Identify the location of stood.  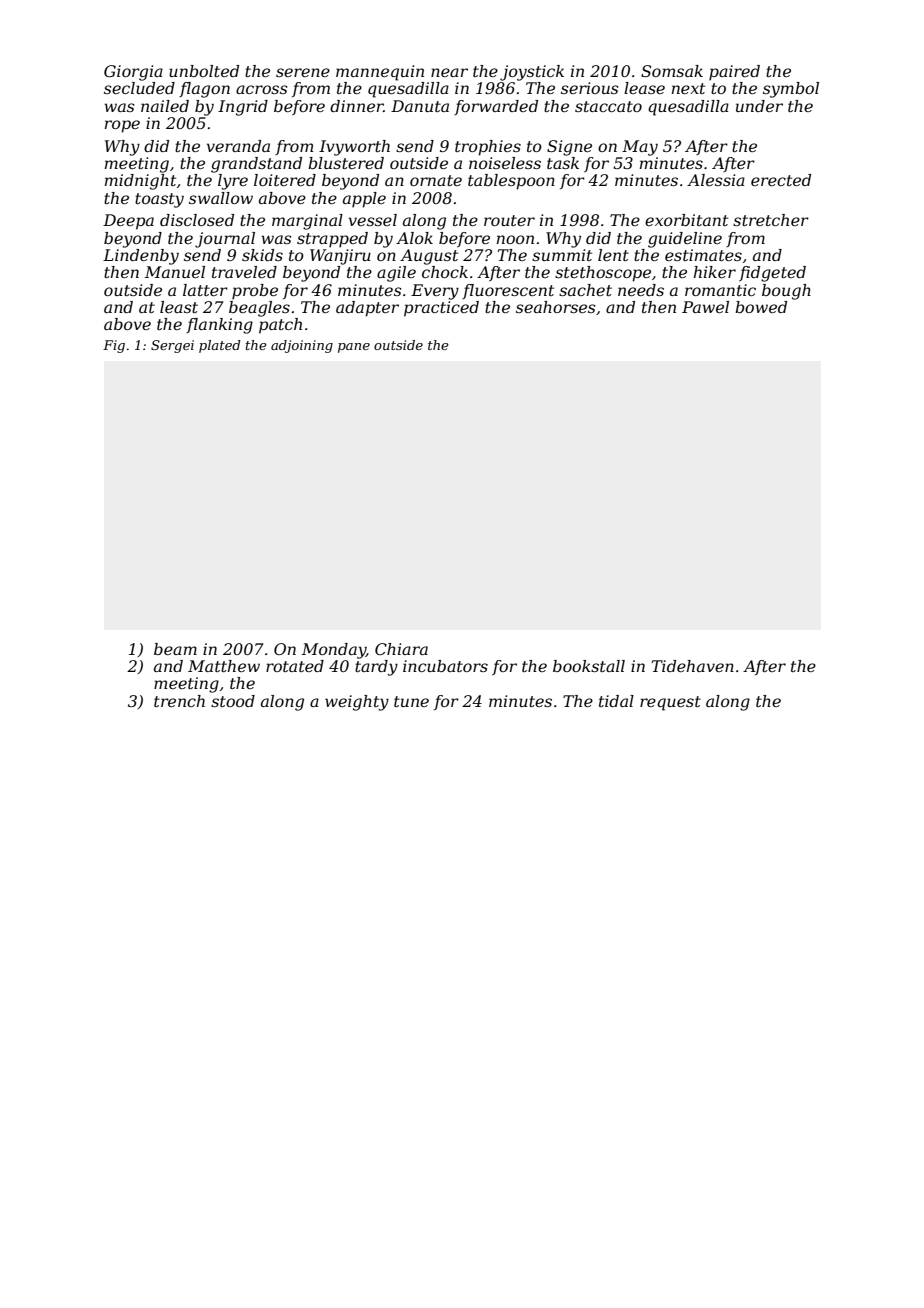
(233, 701).
